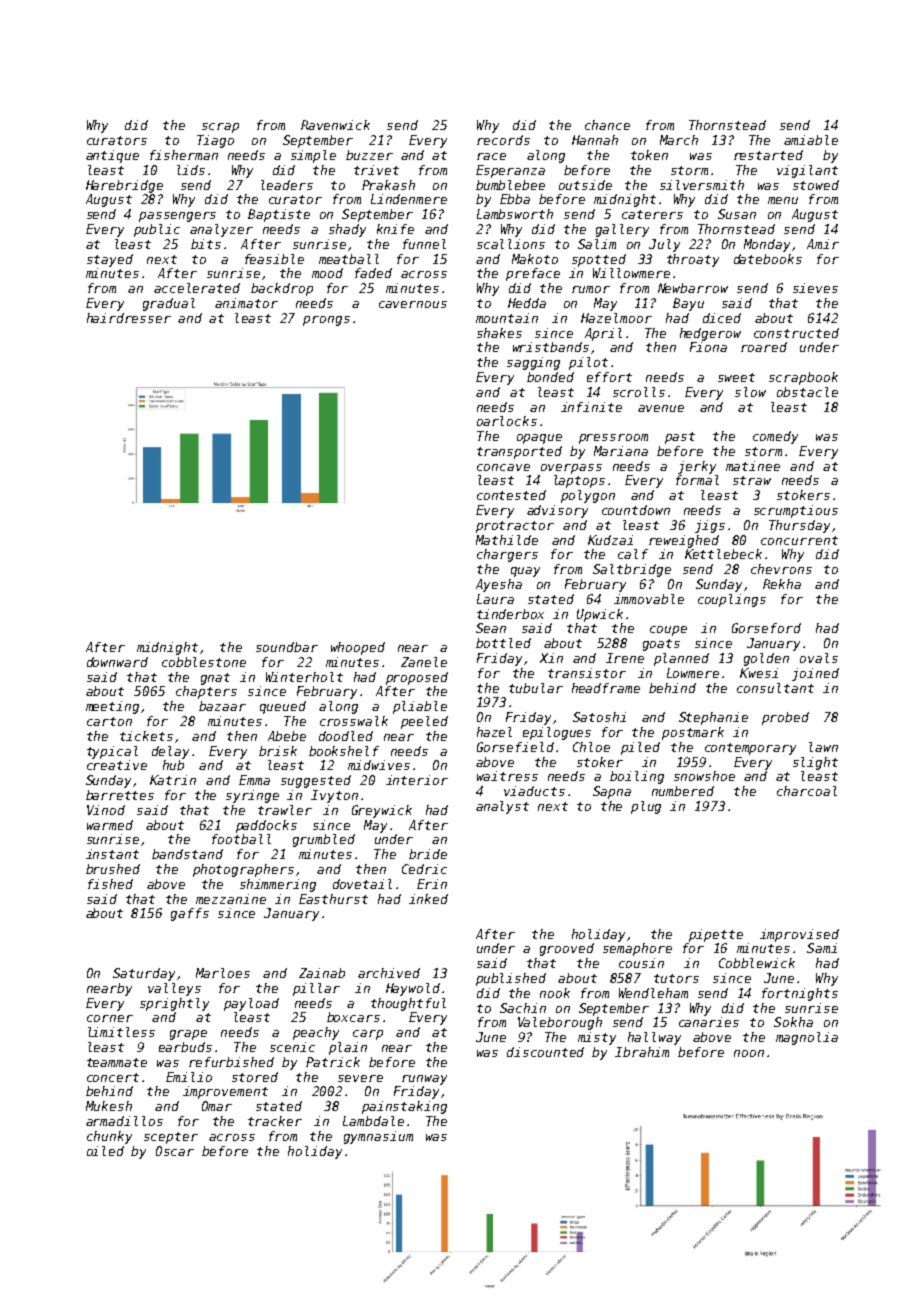  I want to click on postmark, so click(693, 733).
